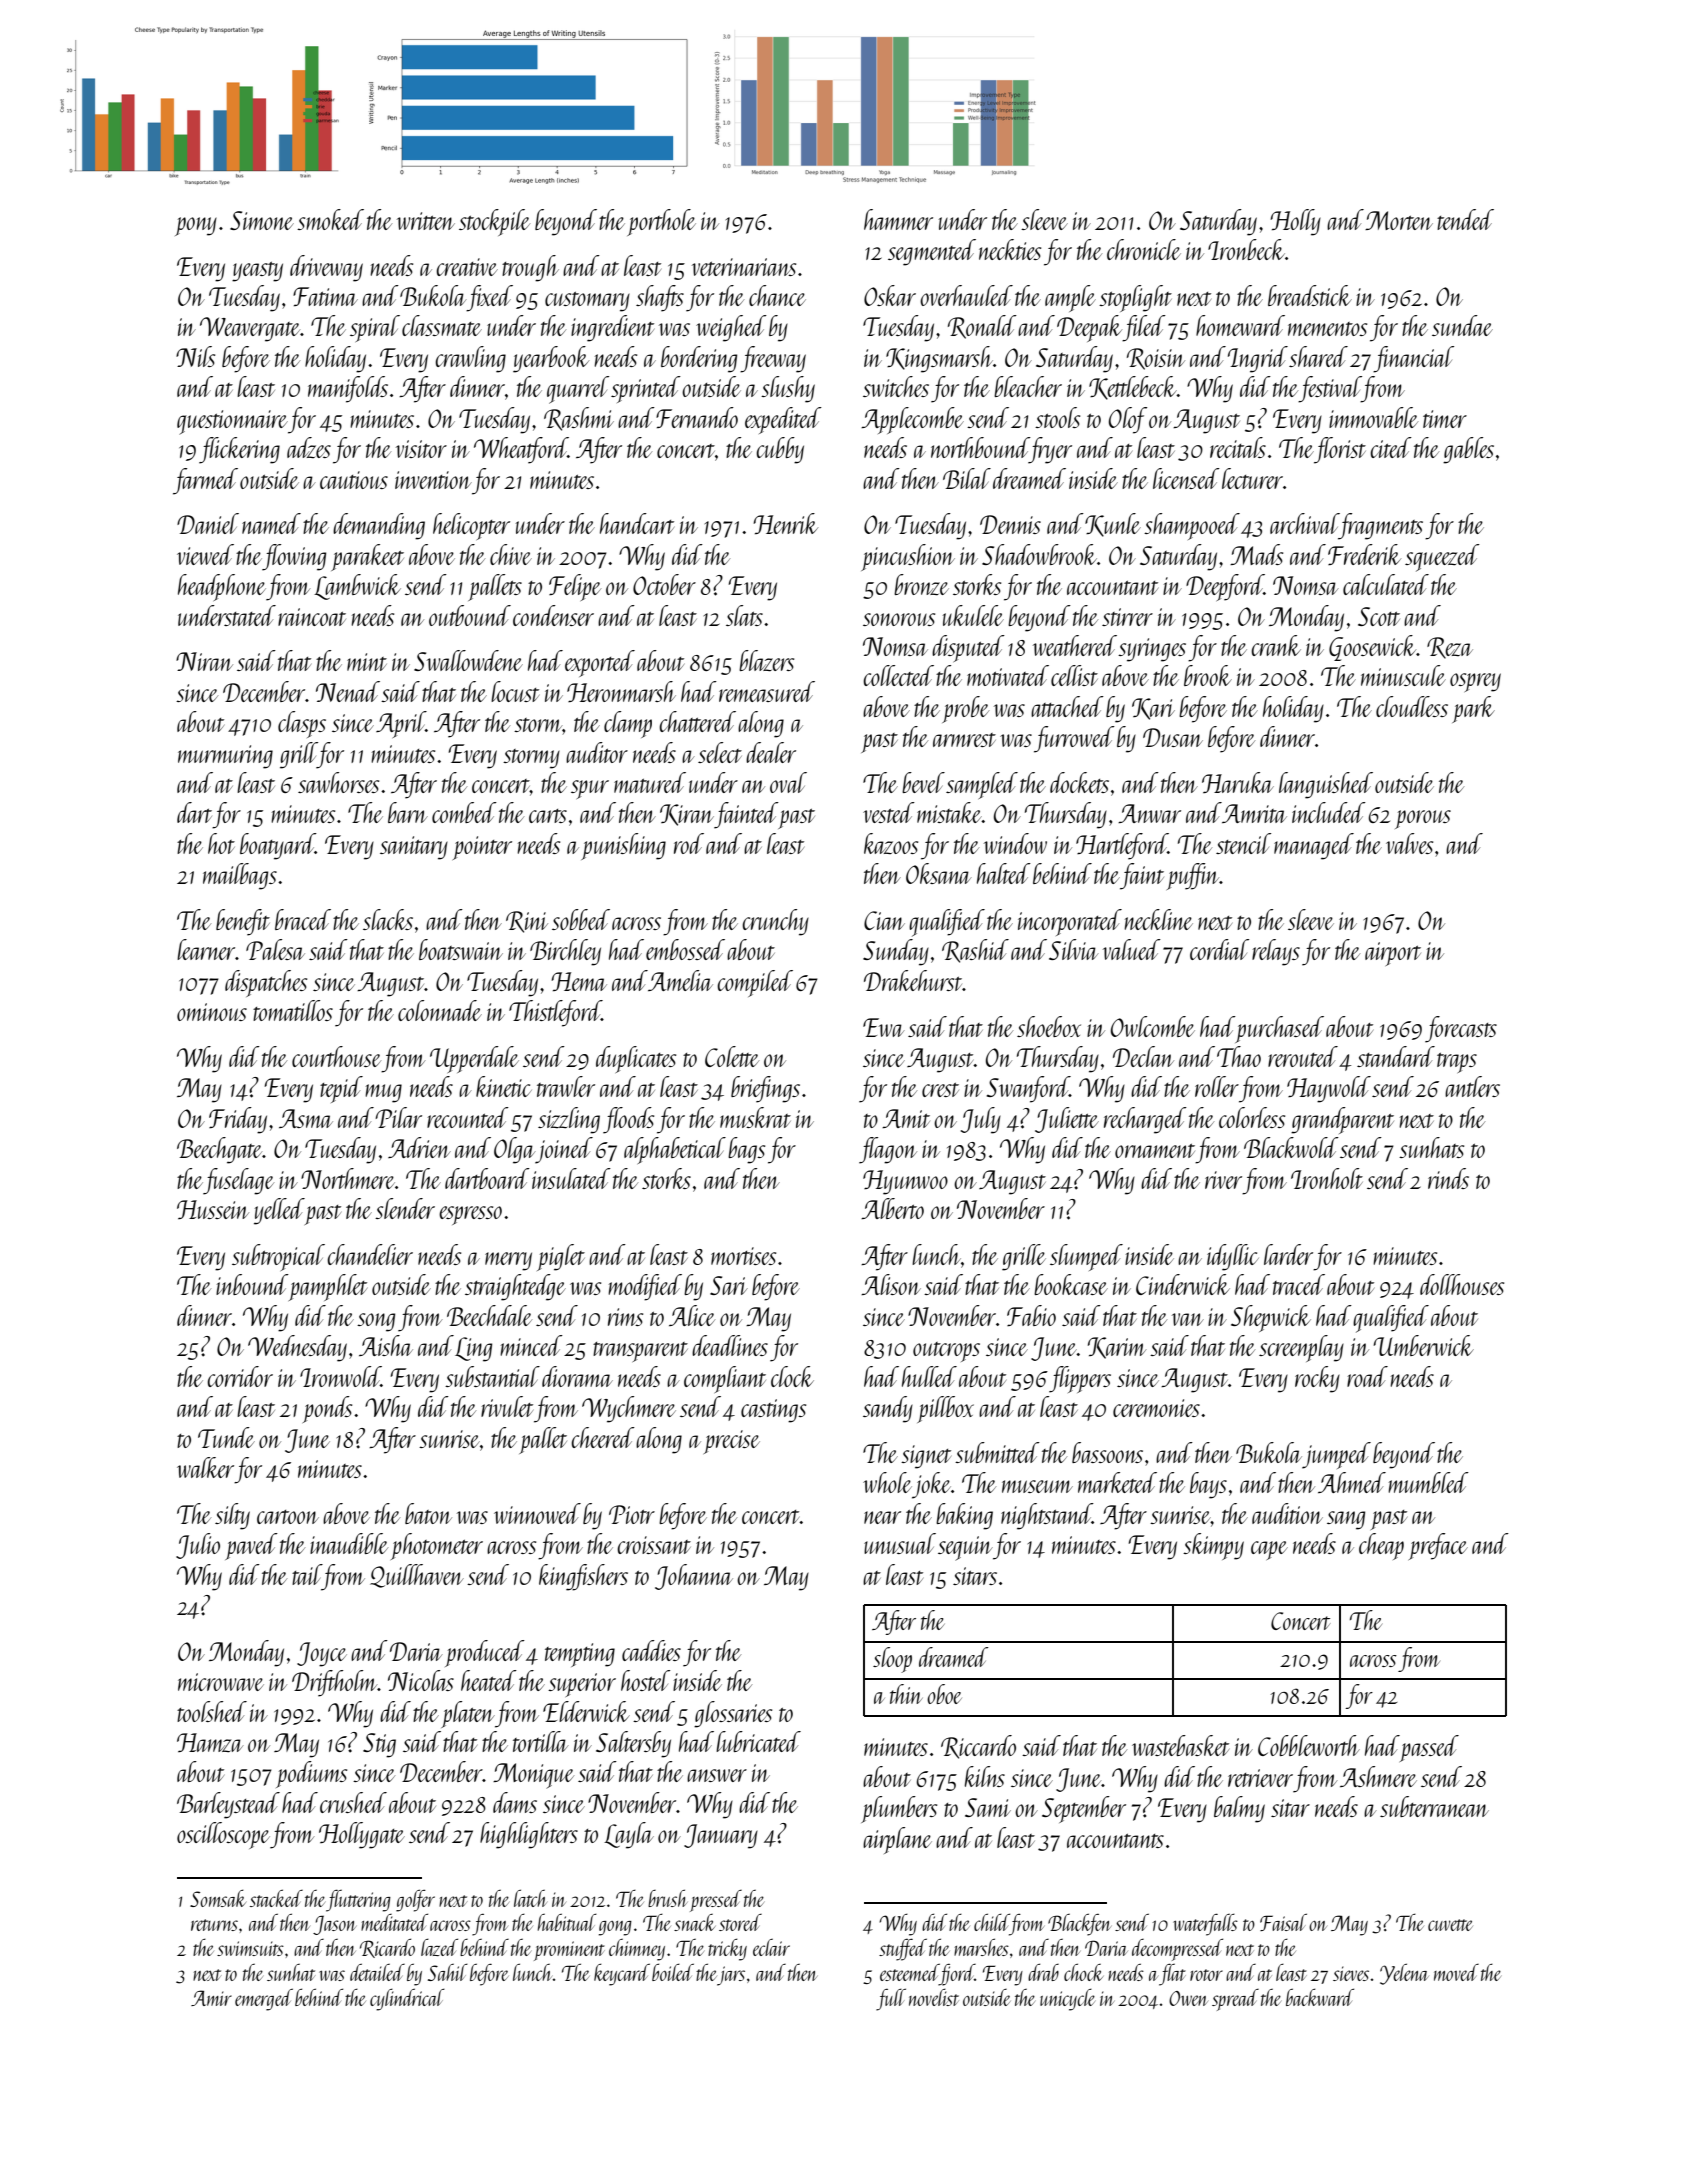 The width and height of the document is (1683, 2178). What do you see at coordinates (338, 782) in the document?
I see `sawhorses` at bounding box center [338, 782].
